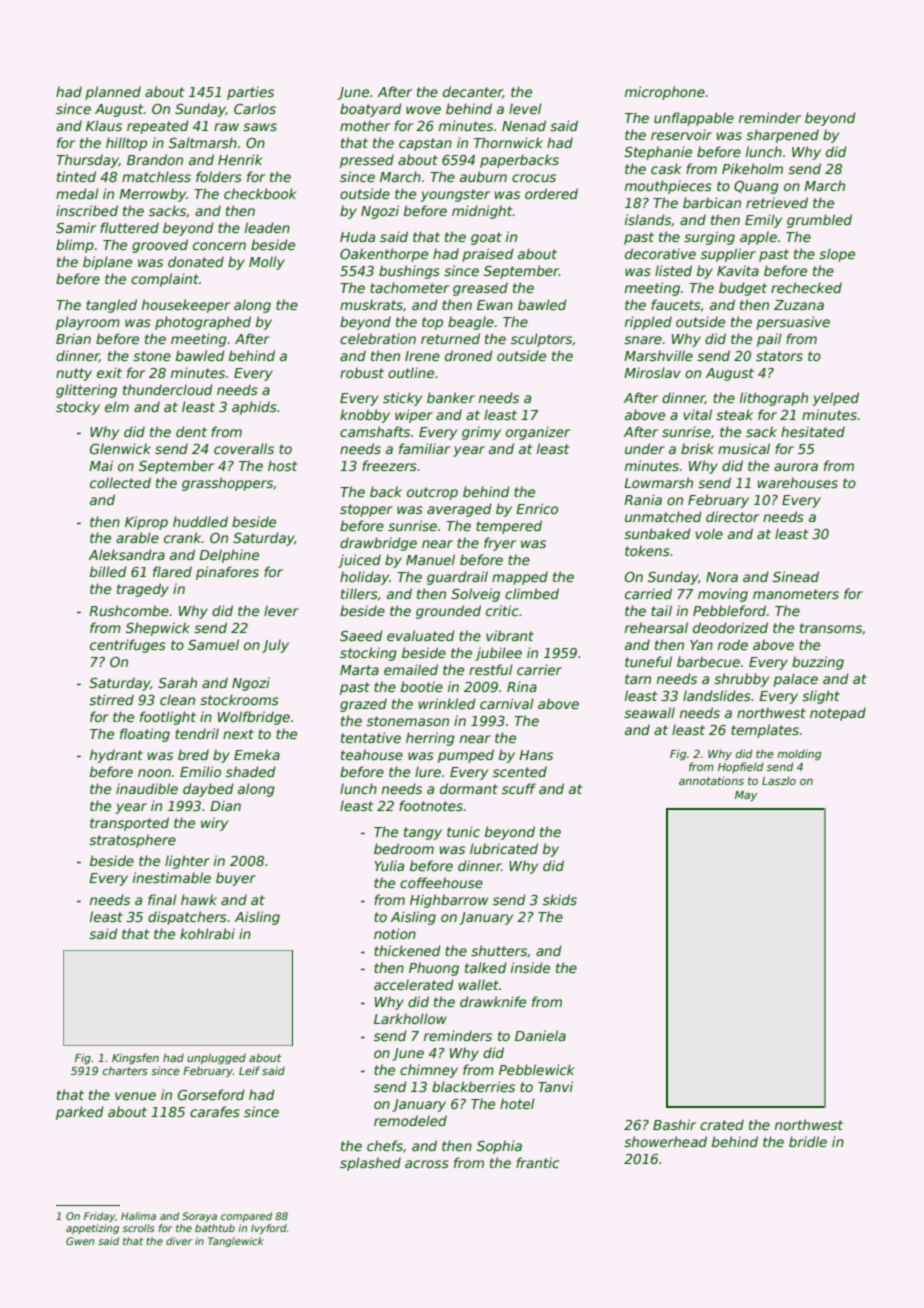 This screenshot has width=924, height=1308. What do you see at coordinates (441, 882) in the screenshot?
I see `coffeehouse` at bounding box center [441, 882].
